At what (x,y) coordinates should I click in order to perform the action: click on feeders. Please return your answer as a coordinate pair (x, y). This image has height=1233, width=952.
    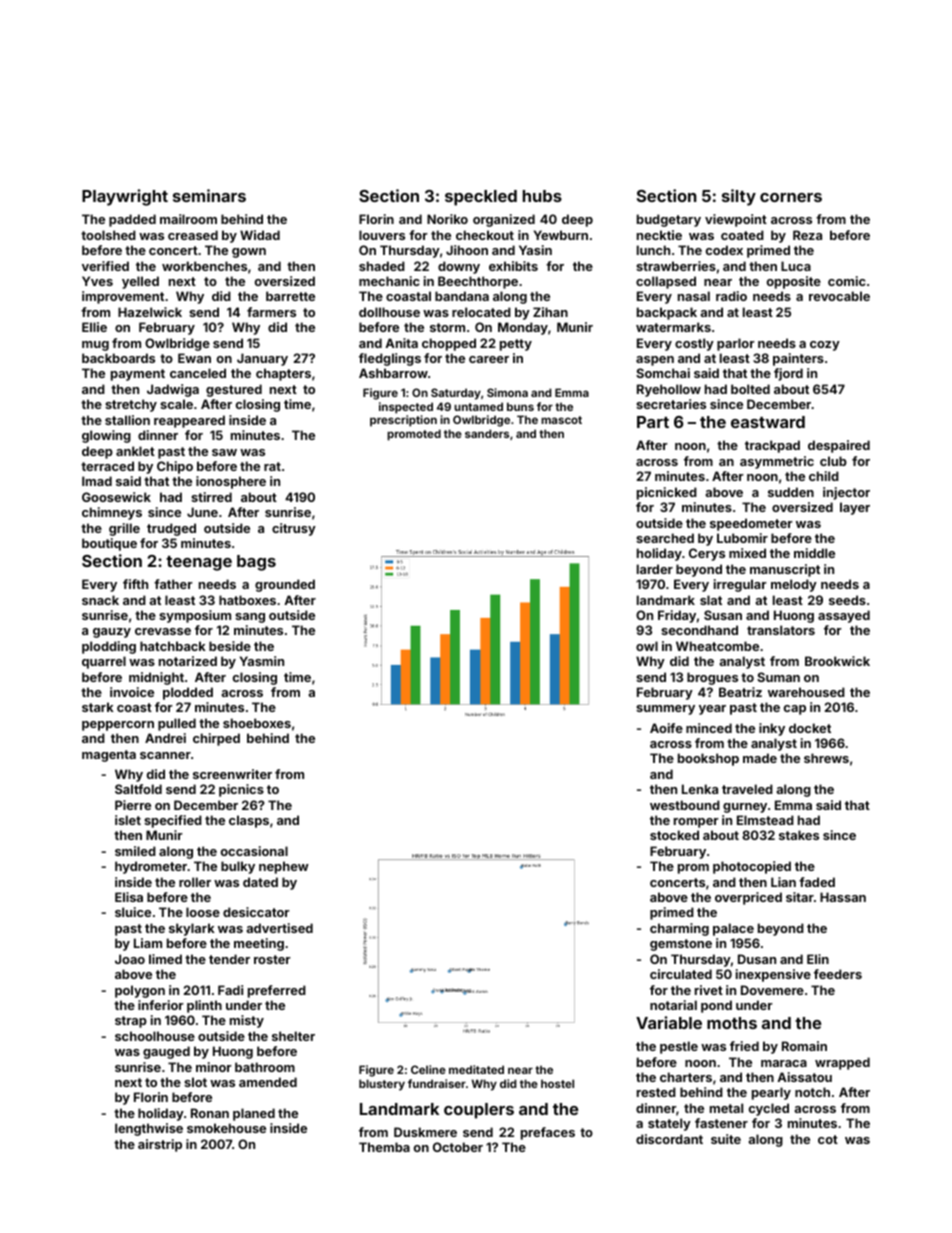
    Looking at the image, I should click on (838, 974).
